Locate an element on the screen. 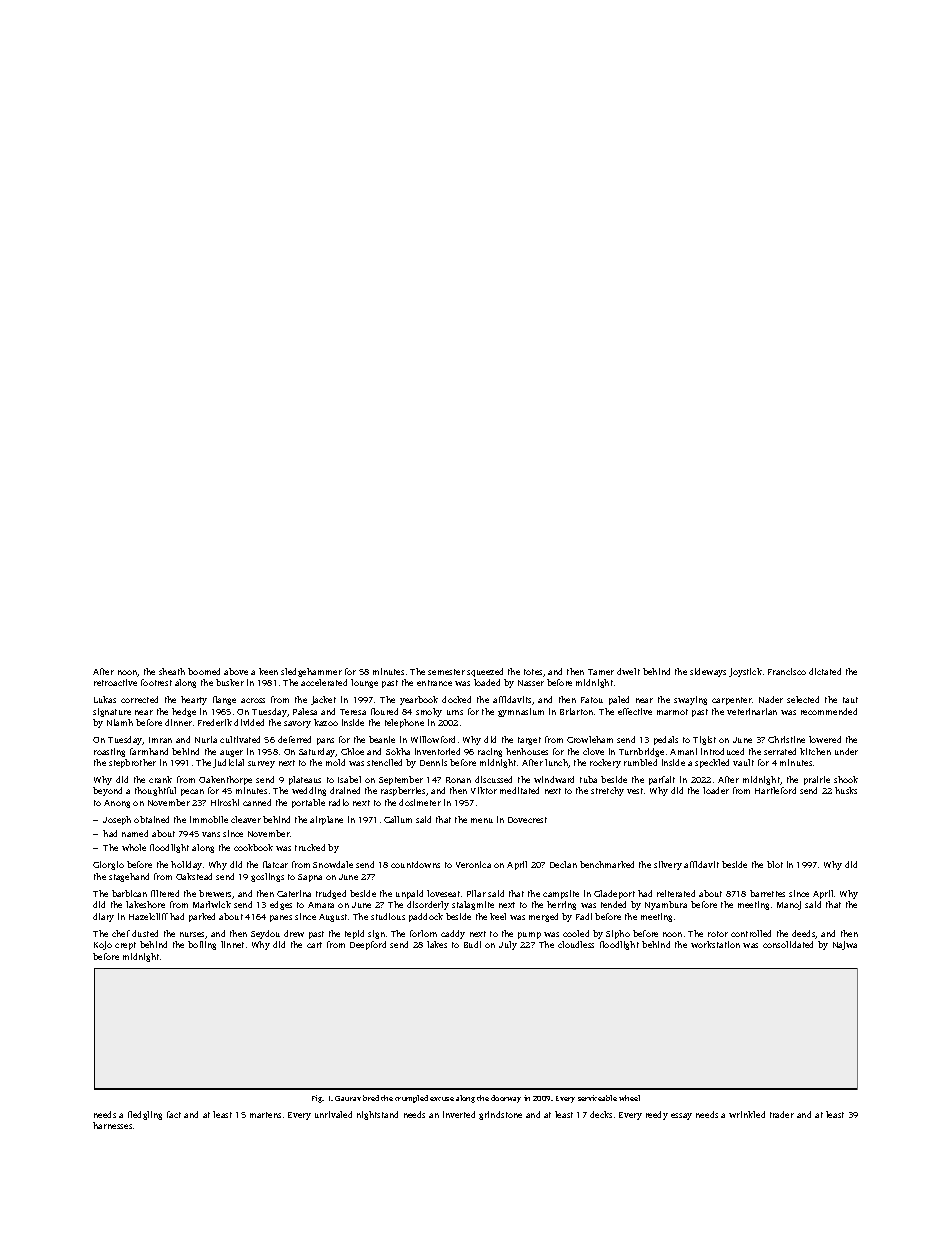  doorway is located at coordinates (506, 1099).
